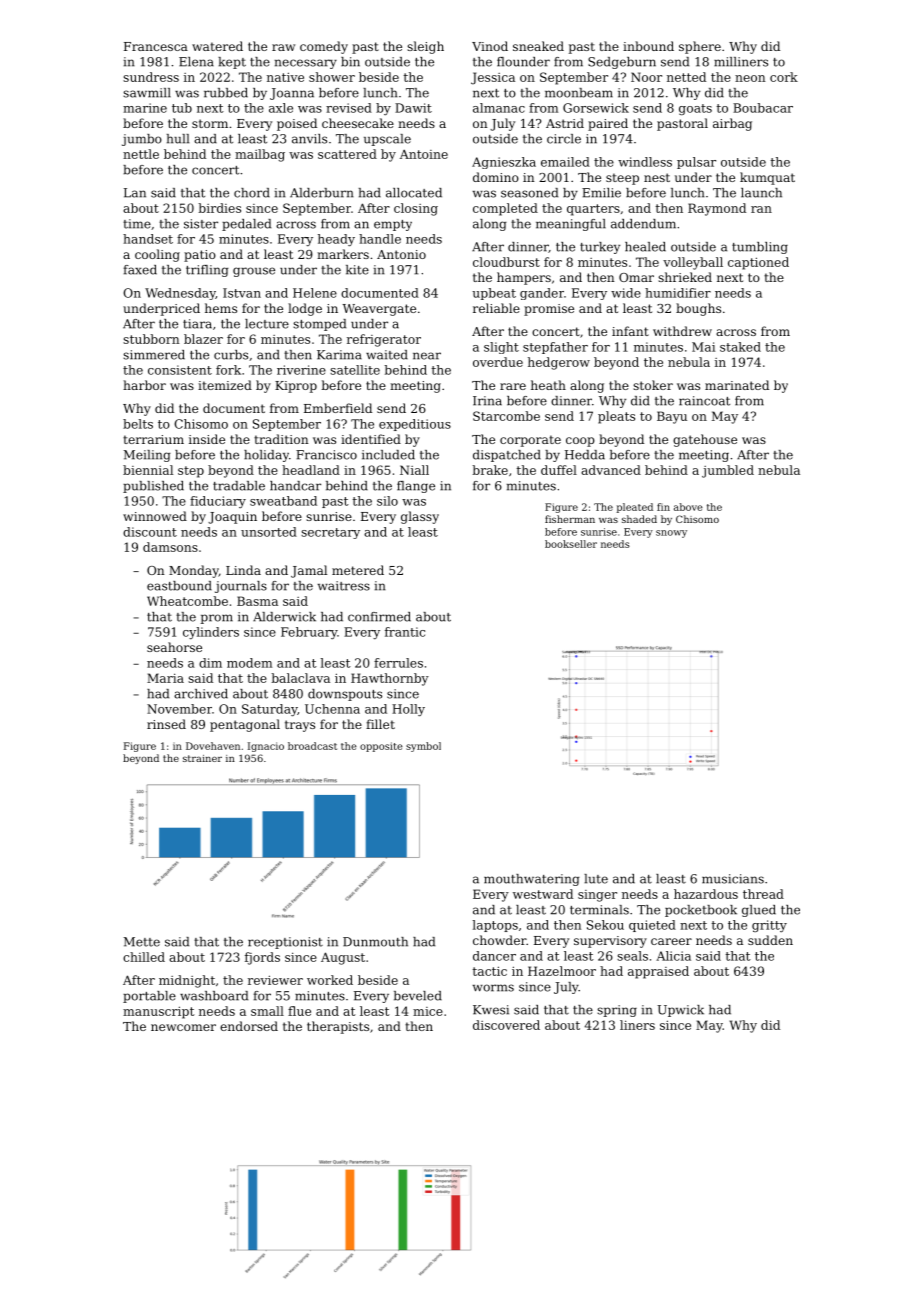  Describe the element at coordinates (423, 747) in the screenshot. I see `symbol` at that location.
